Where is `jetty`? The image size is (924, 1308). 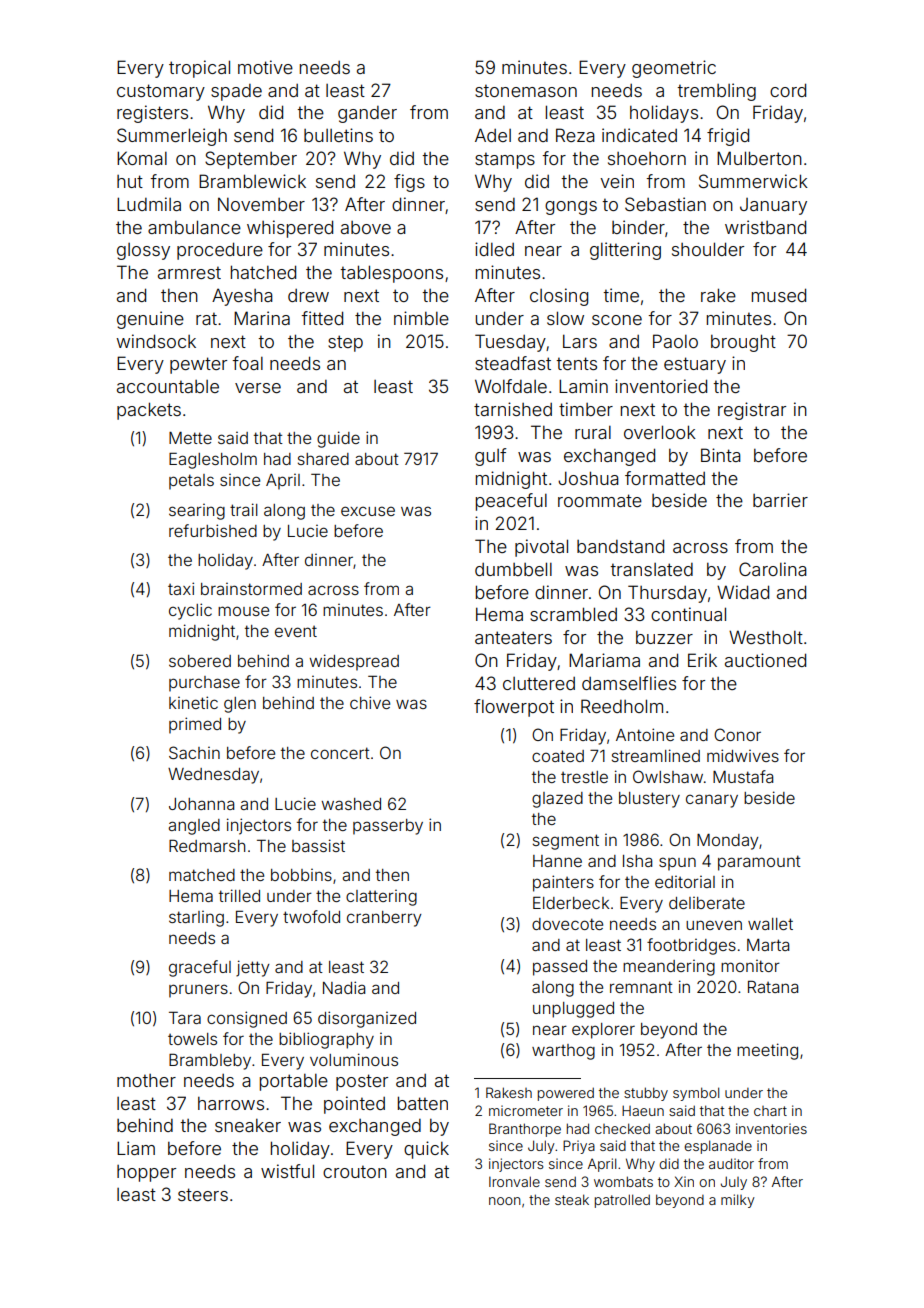
jetty is located at coordinates (253, 968).
